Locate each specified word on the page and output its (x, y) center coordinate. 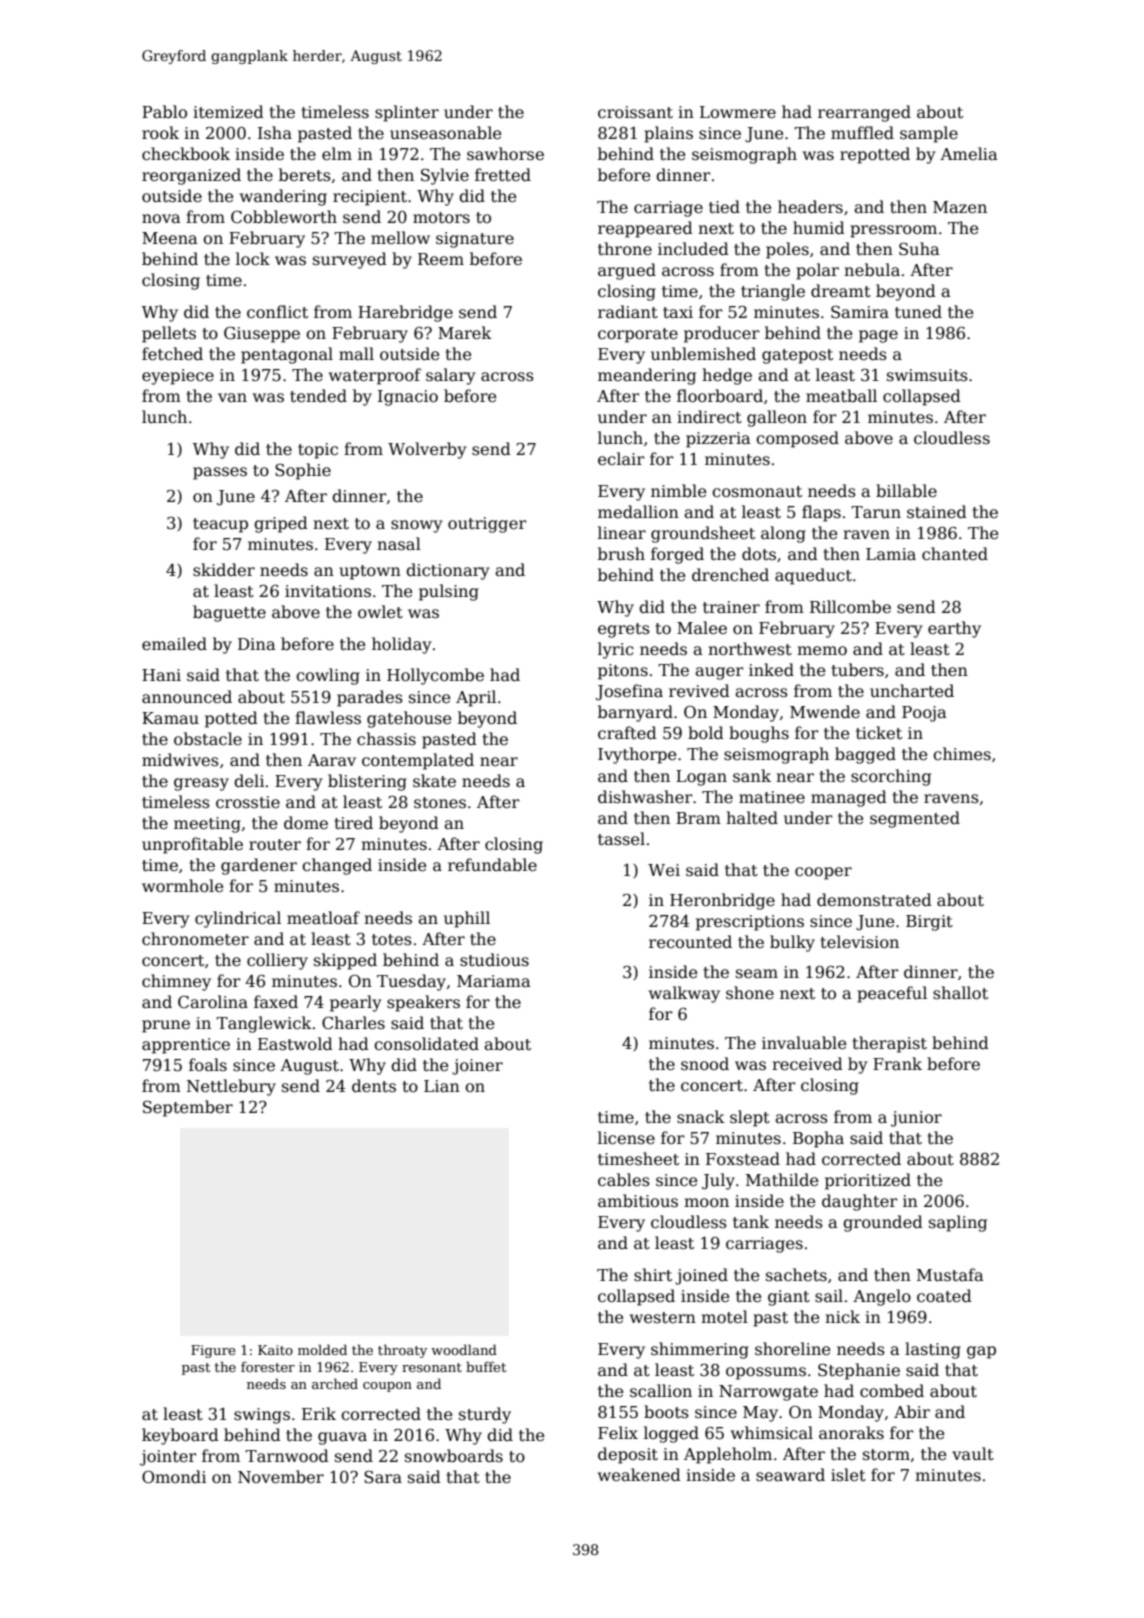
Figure (213, 1351)
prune (166, 1026)
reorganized (191, 176)
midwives (180, 759)
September (188, 1108)
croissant (635, 112)
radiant (628, 312)
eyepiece (178, 377)
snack (701, 1116)
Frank (897, 1064)
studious (494, 959)
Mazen (960, 207)
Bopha (818, 1139)
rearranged (864, 113)
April (476, 698)
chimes (962, 754)
